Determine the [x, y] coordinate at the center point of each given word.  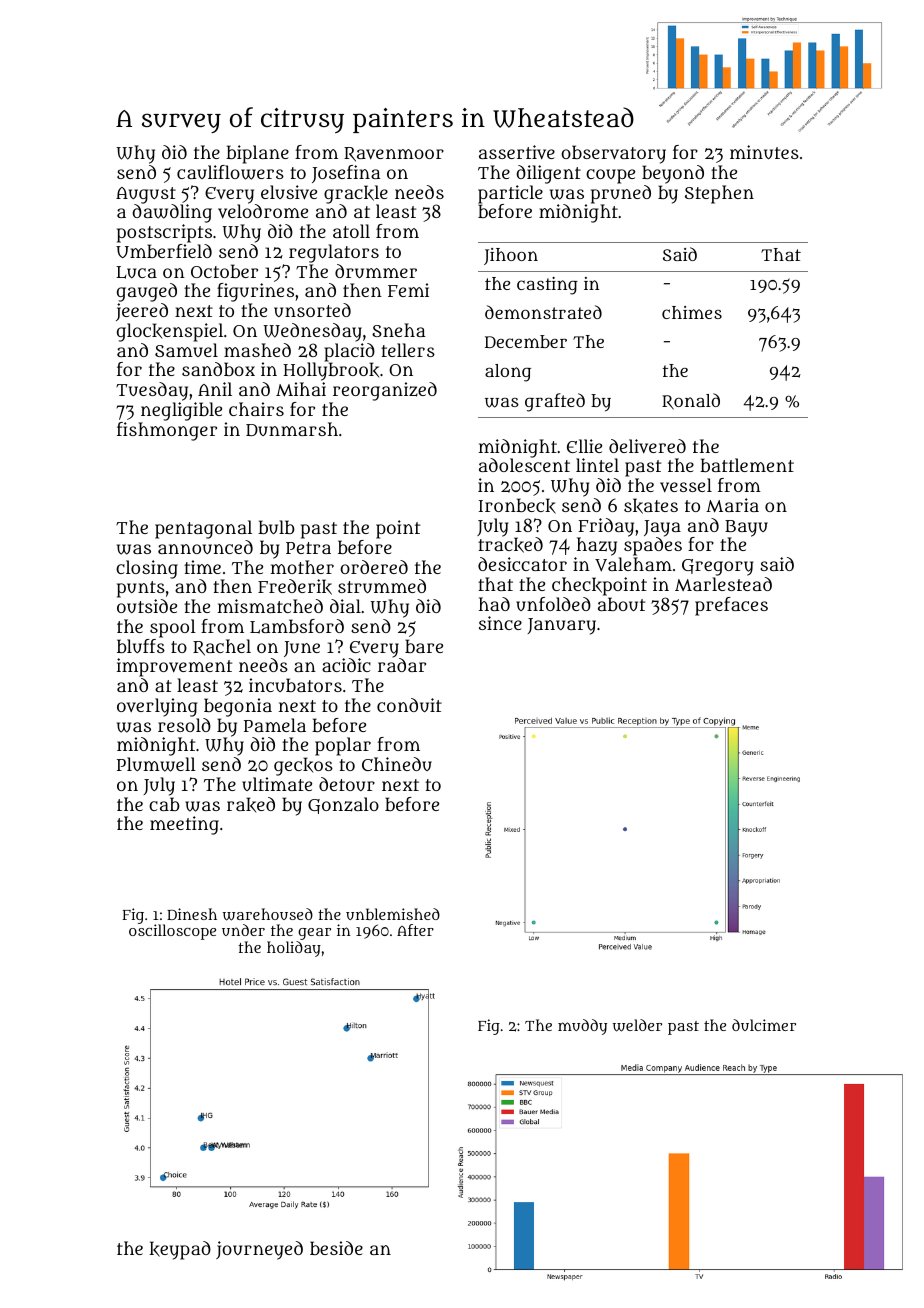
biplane [257, 154]
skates [651, 506]
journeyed [259, 1250]
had [494, 604]
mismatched [270, 606]
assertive [517, 152]
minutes [764, 152]
